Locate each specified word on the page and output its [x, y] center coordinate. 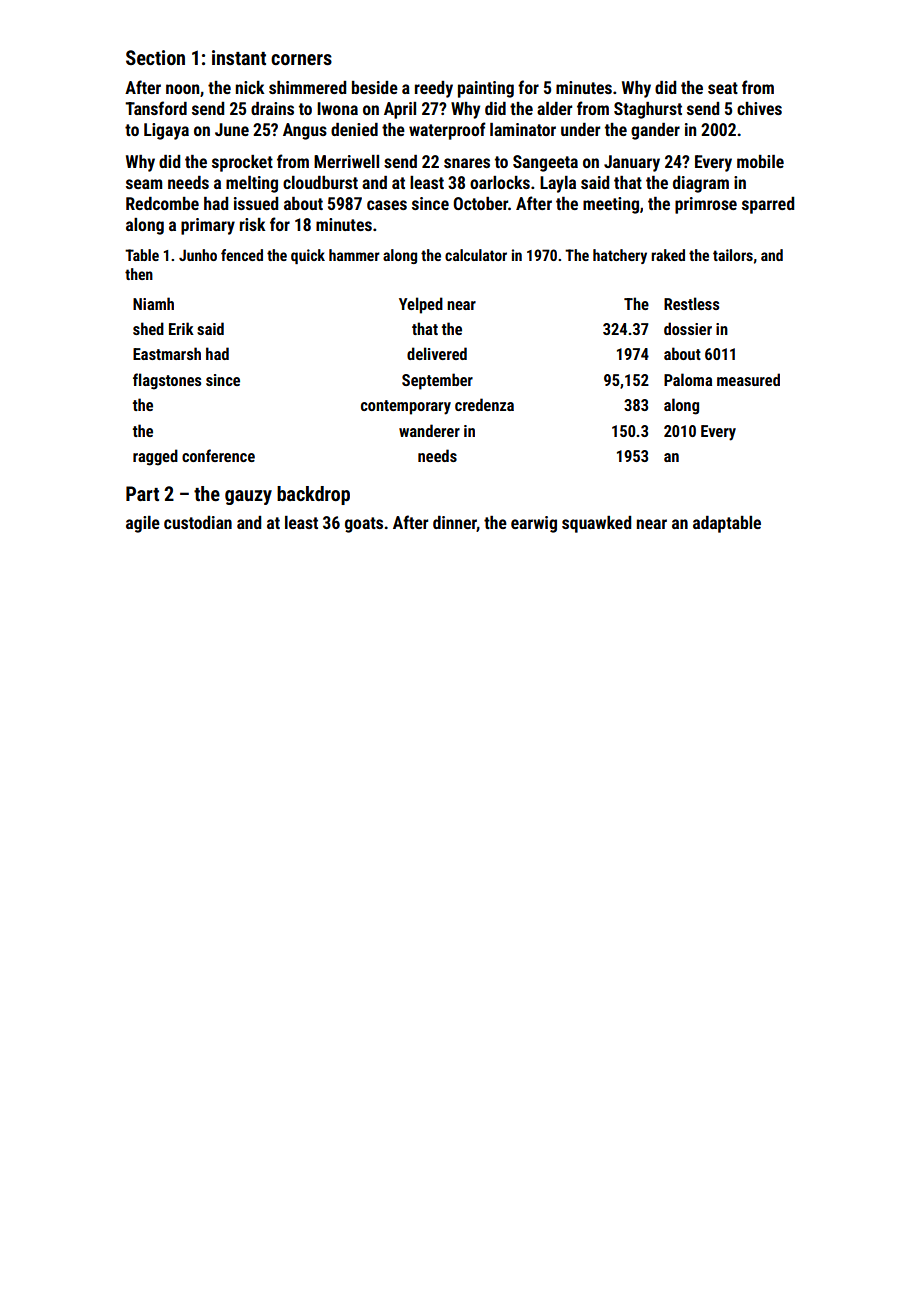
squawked [596, 524]
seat [723, 88]
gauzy [248, 497]
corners [301, 59]
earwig [534, 524]
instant [239, 57]
